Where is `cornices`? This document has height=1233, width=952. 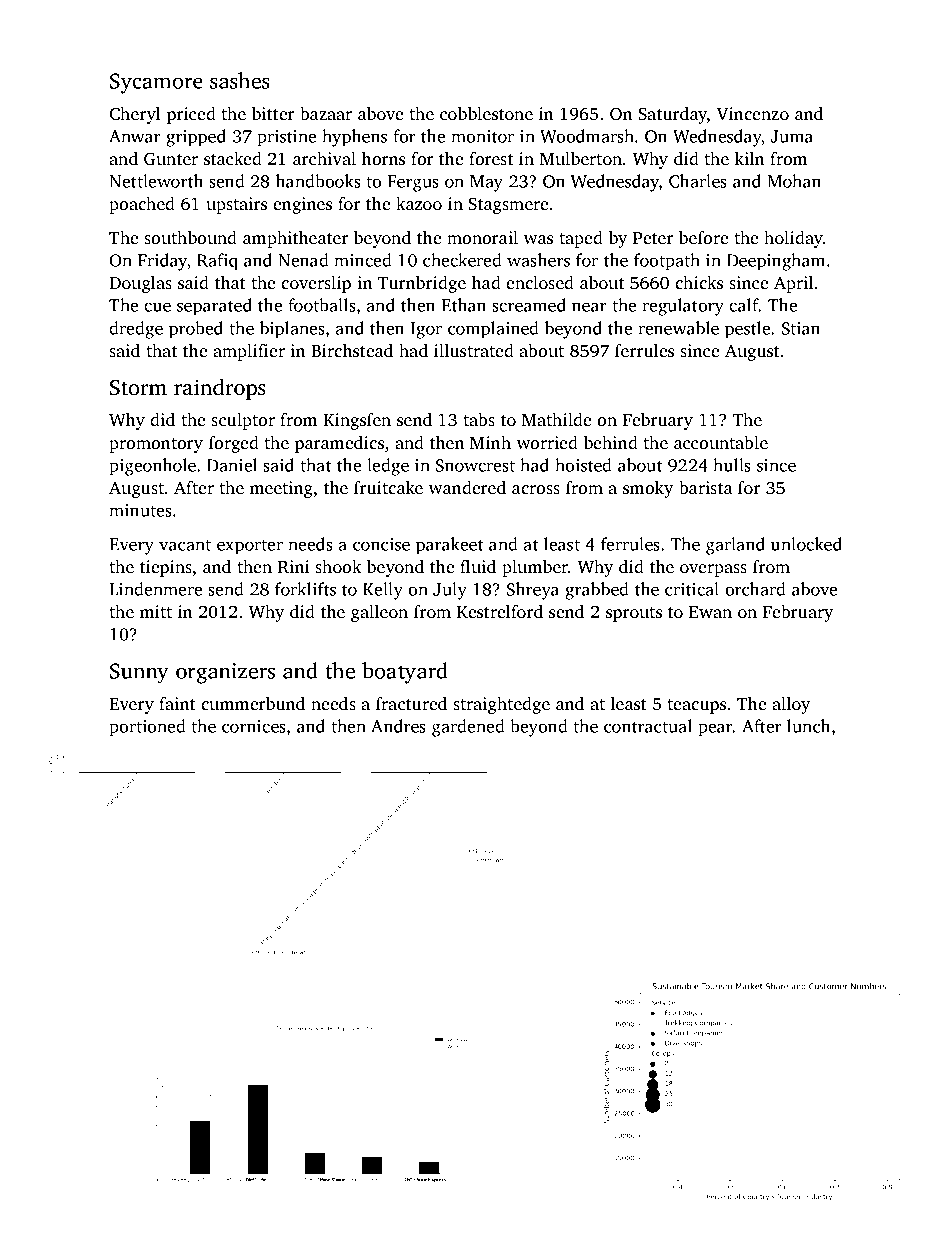 cornices is located at coordinates (254, 726).
